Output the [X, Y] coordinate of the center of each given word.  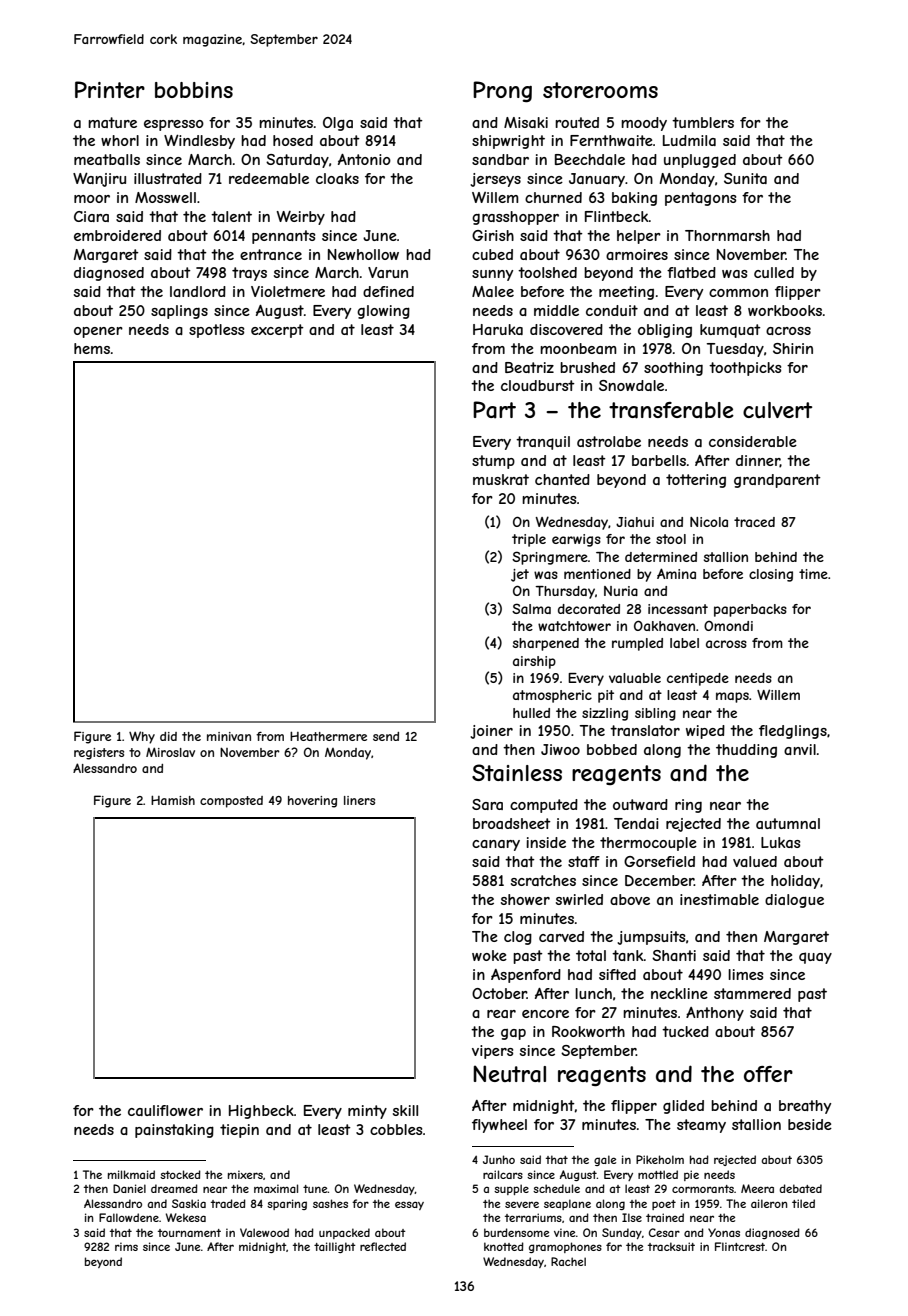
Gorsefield [659, 861]
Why [142, 737]
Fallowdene [129, 1217]
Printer [110, 89]
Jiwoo [560, 749]
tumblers [703, 122]
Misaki [526, 122]
